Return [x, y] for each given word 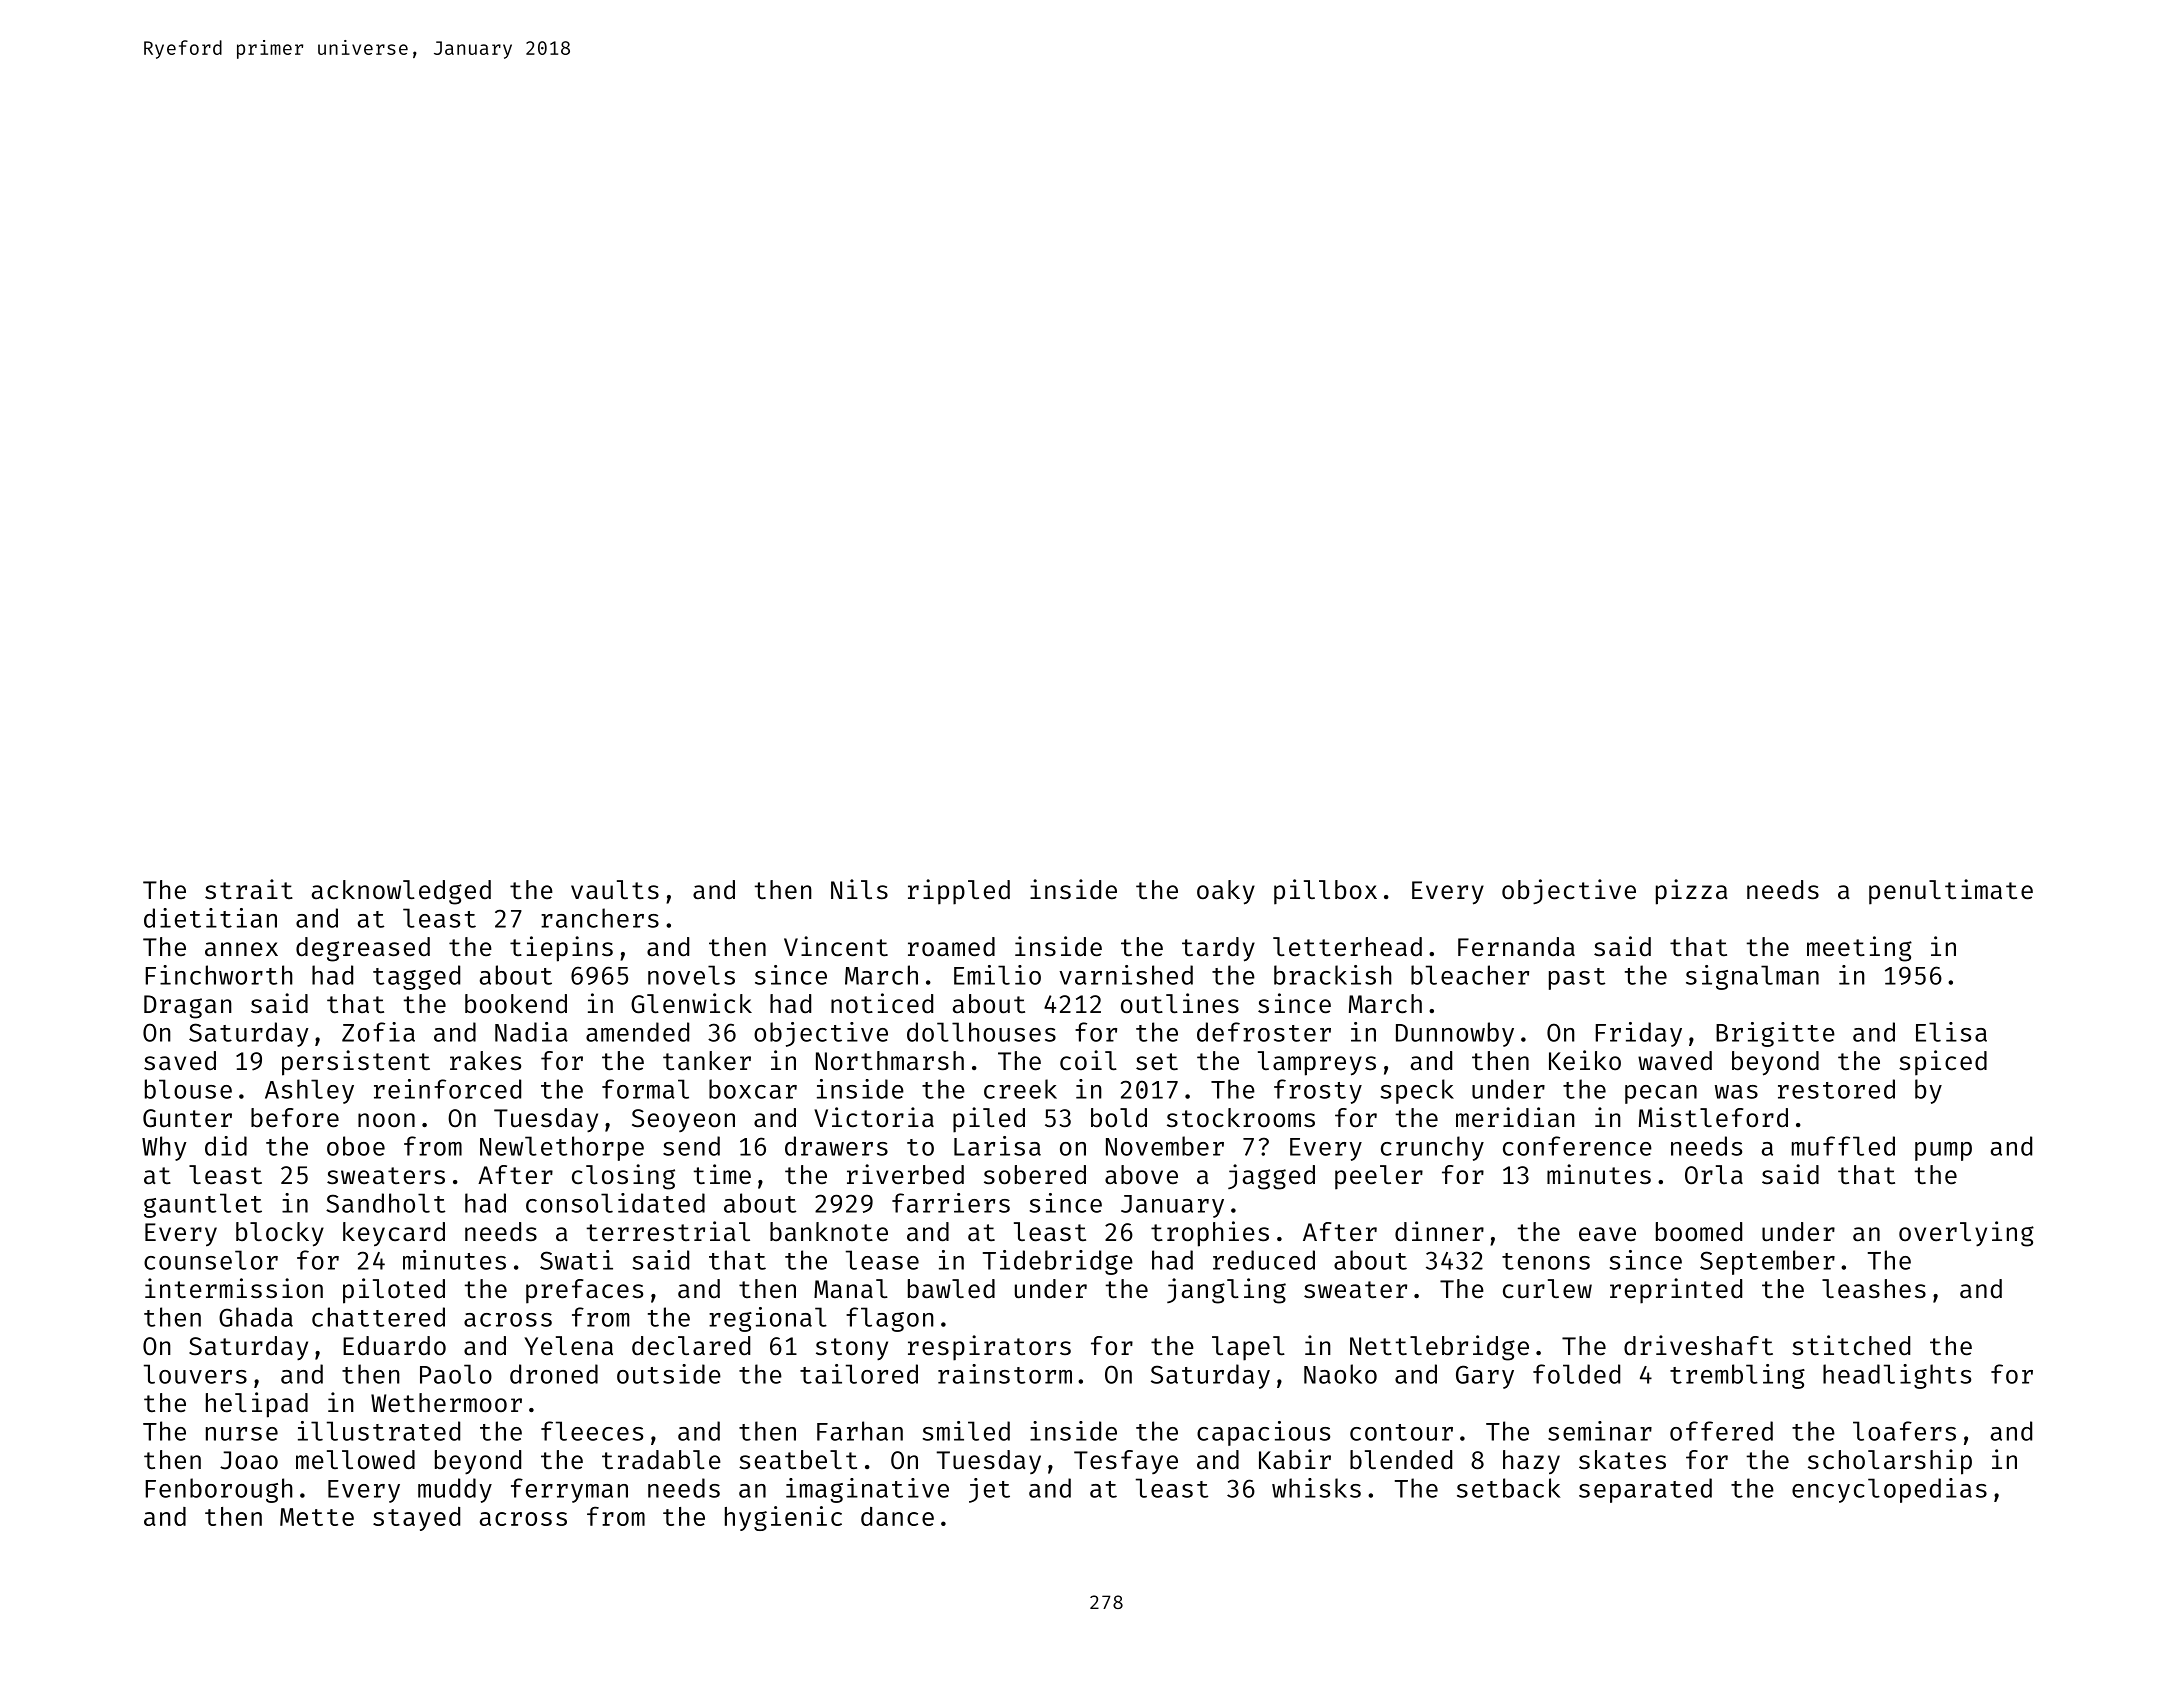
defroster [1264, 1032]
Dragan [188, 1007]
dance [897, 1516]
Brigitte [1775, 1034]
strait [249, 889]
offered [1721, 1431]
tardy [1218, 949]
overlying [1966, 1234]
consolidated [615, 1203]
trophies [1210, 1234]
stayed [416, 1519]
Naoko [1340, 1374]
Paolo [456, 1374]
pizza [1691, 892]
